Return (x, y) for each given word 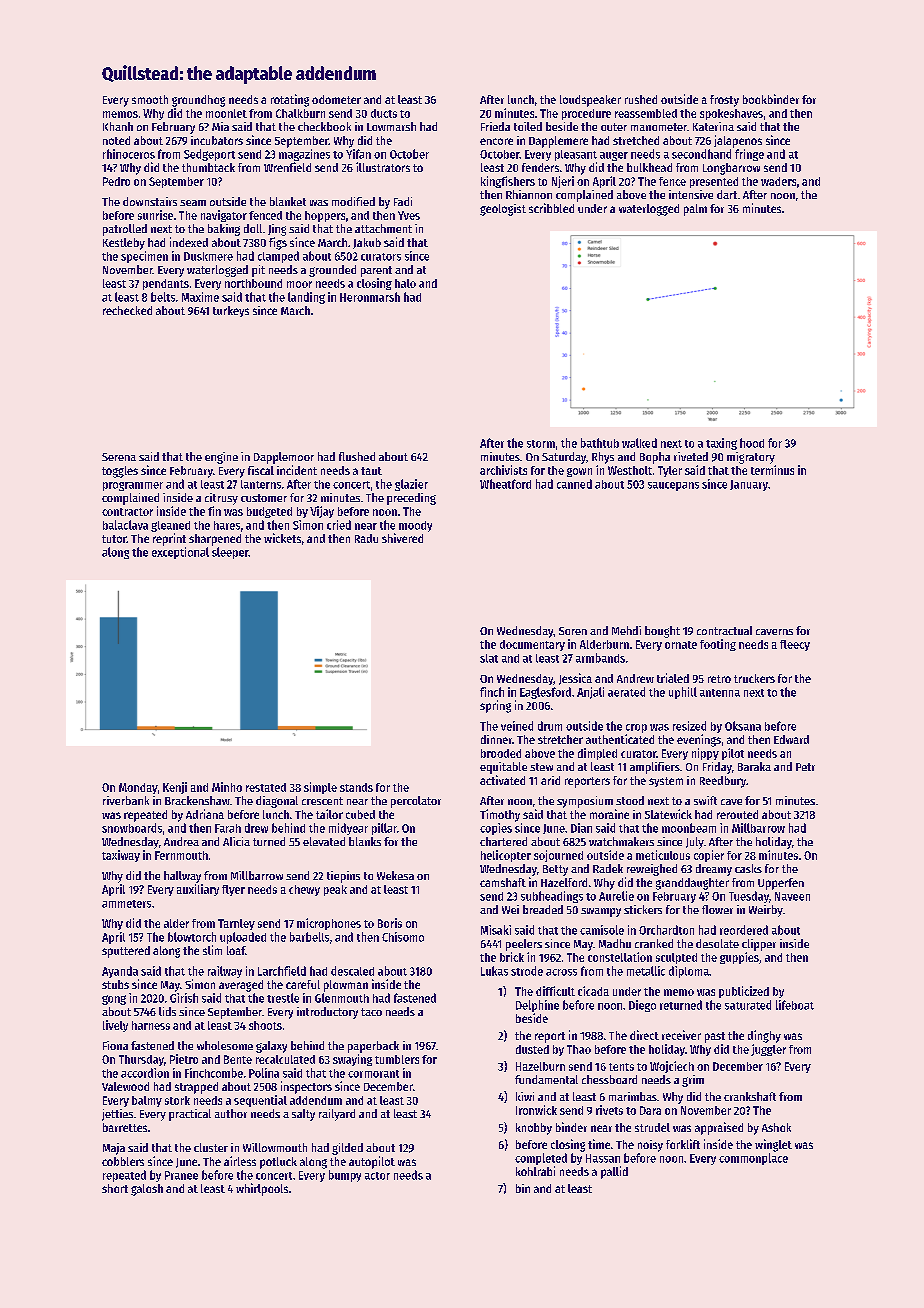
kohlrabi (535, 1171)
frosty (724, 101)
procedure (586, 114)
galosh (147, 1190)
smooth (150, 99)
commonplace (753, 1159)
